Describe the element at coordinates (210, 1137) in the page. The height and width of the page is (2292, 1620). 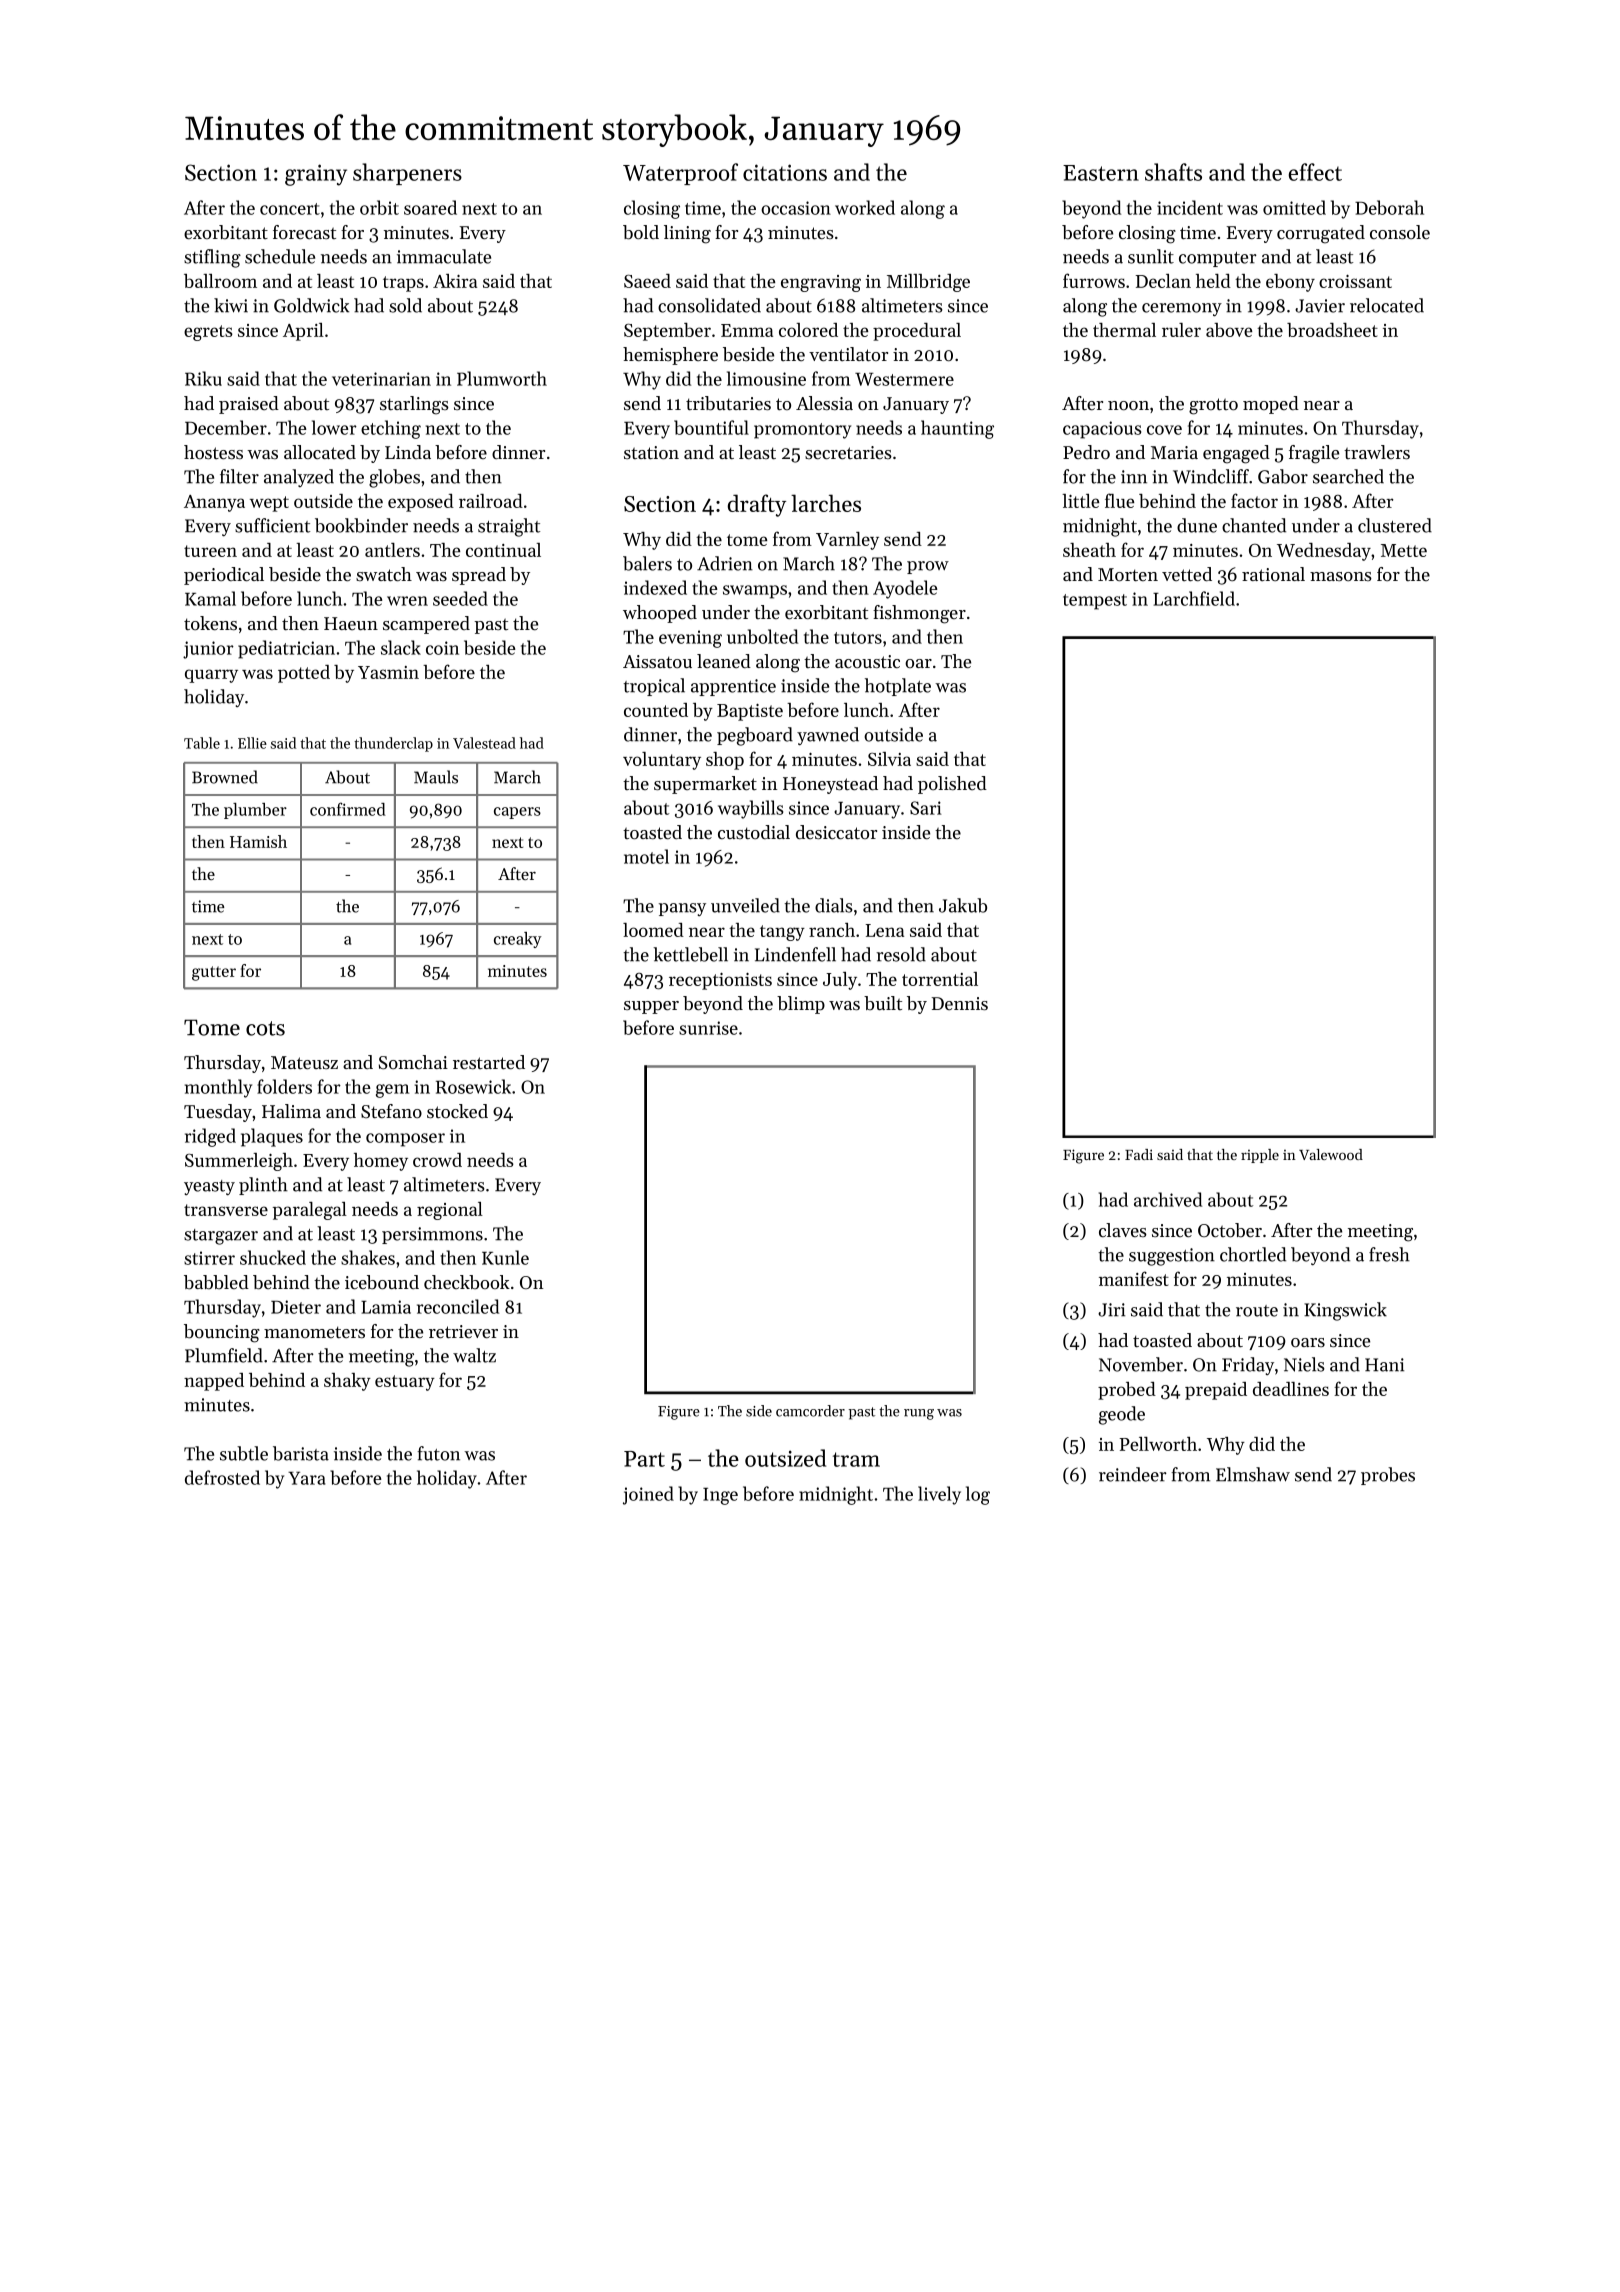
I see `ridged` at that location.
